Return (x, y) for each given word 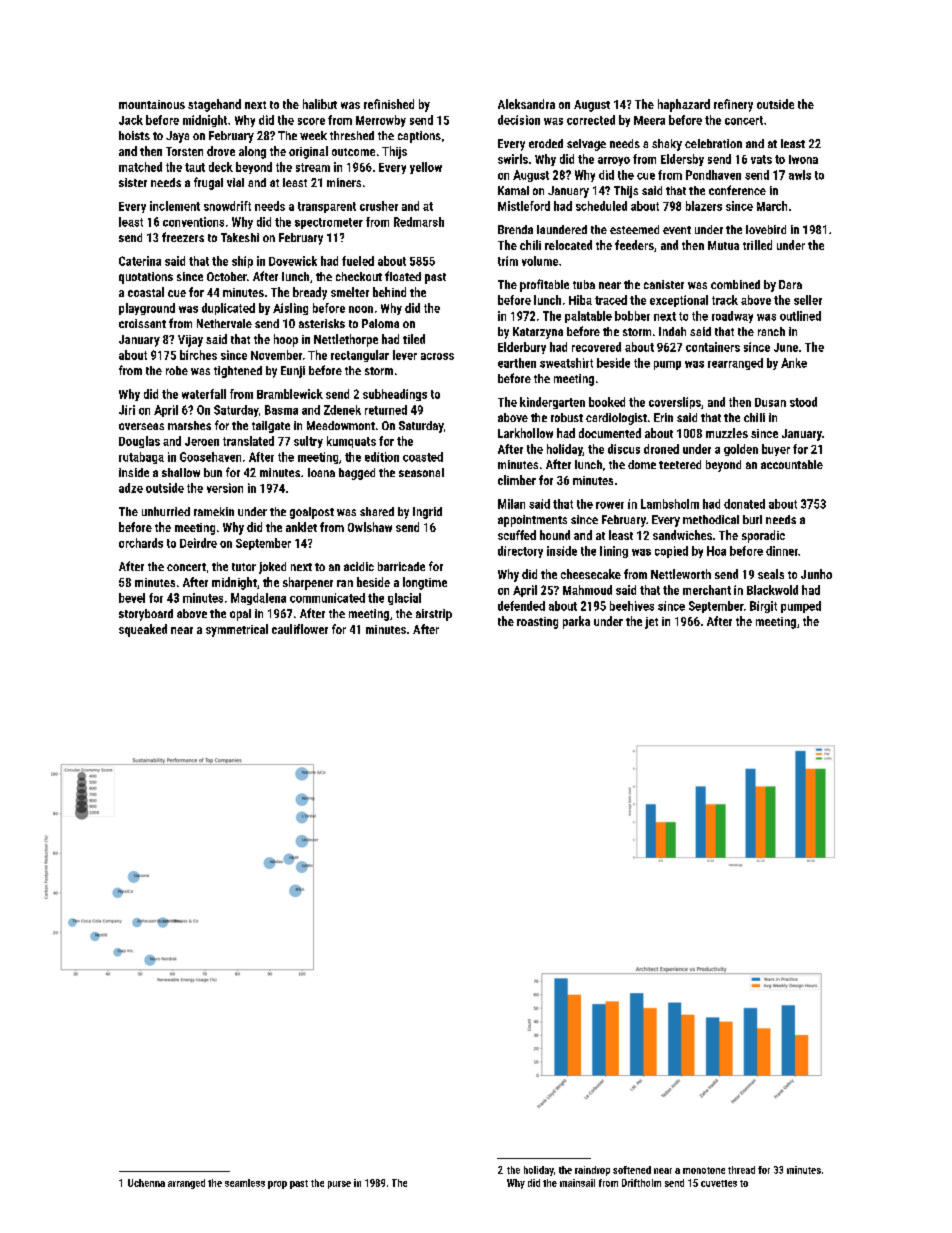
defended (521, 606)
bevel (132, 598)
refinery (733, 105)
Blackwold (772, 590)
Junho (816, 574)
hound (555, 535)
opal (240, 615)
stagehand (214, 105)
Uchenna (146, 1183)
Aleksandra (526, 104)
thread (741, 1170)
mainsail (577, 1183)
